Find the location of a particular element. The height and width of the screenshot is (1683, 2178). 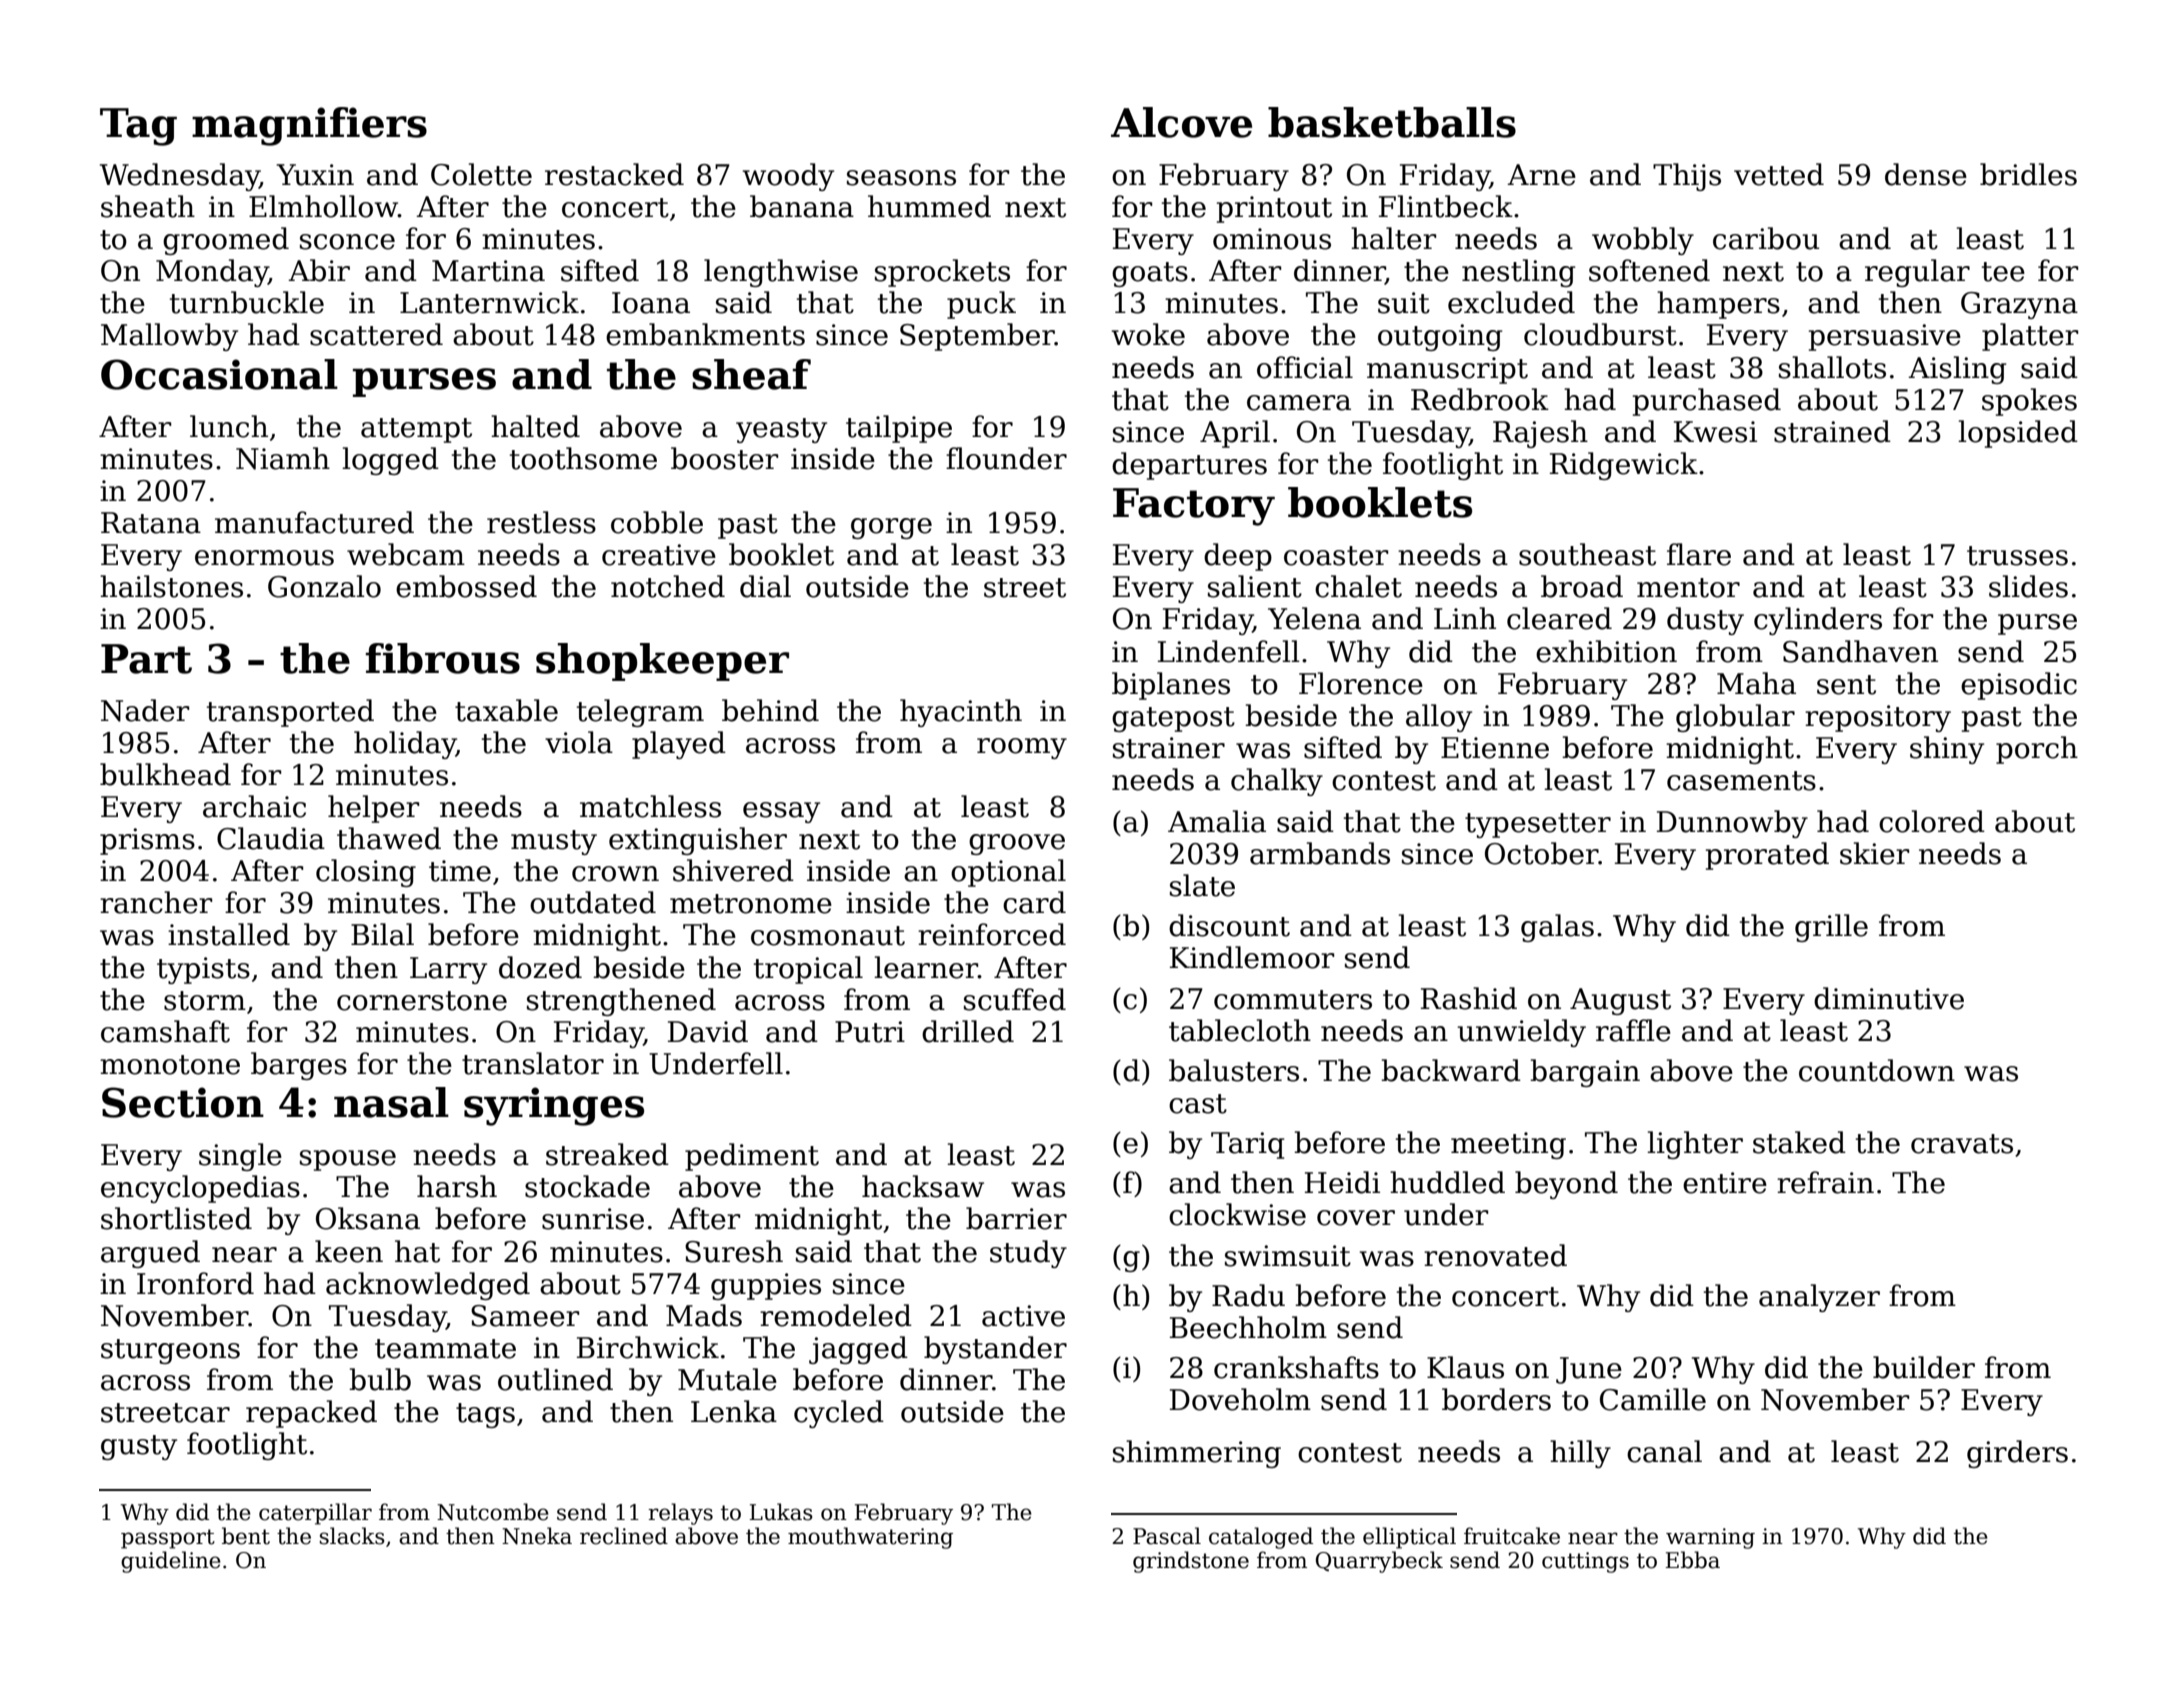

Doveholm is located at coordinates (1240, 1399).
